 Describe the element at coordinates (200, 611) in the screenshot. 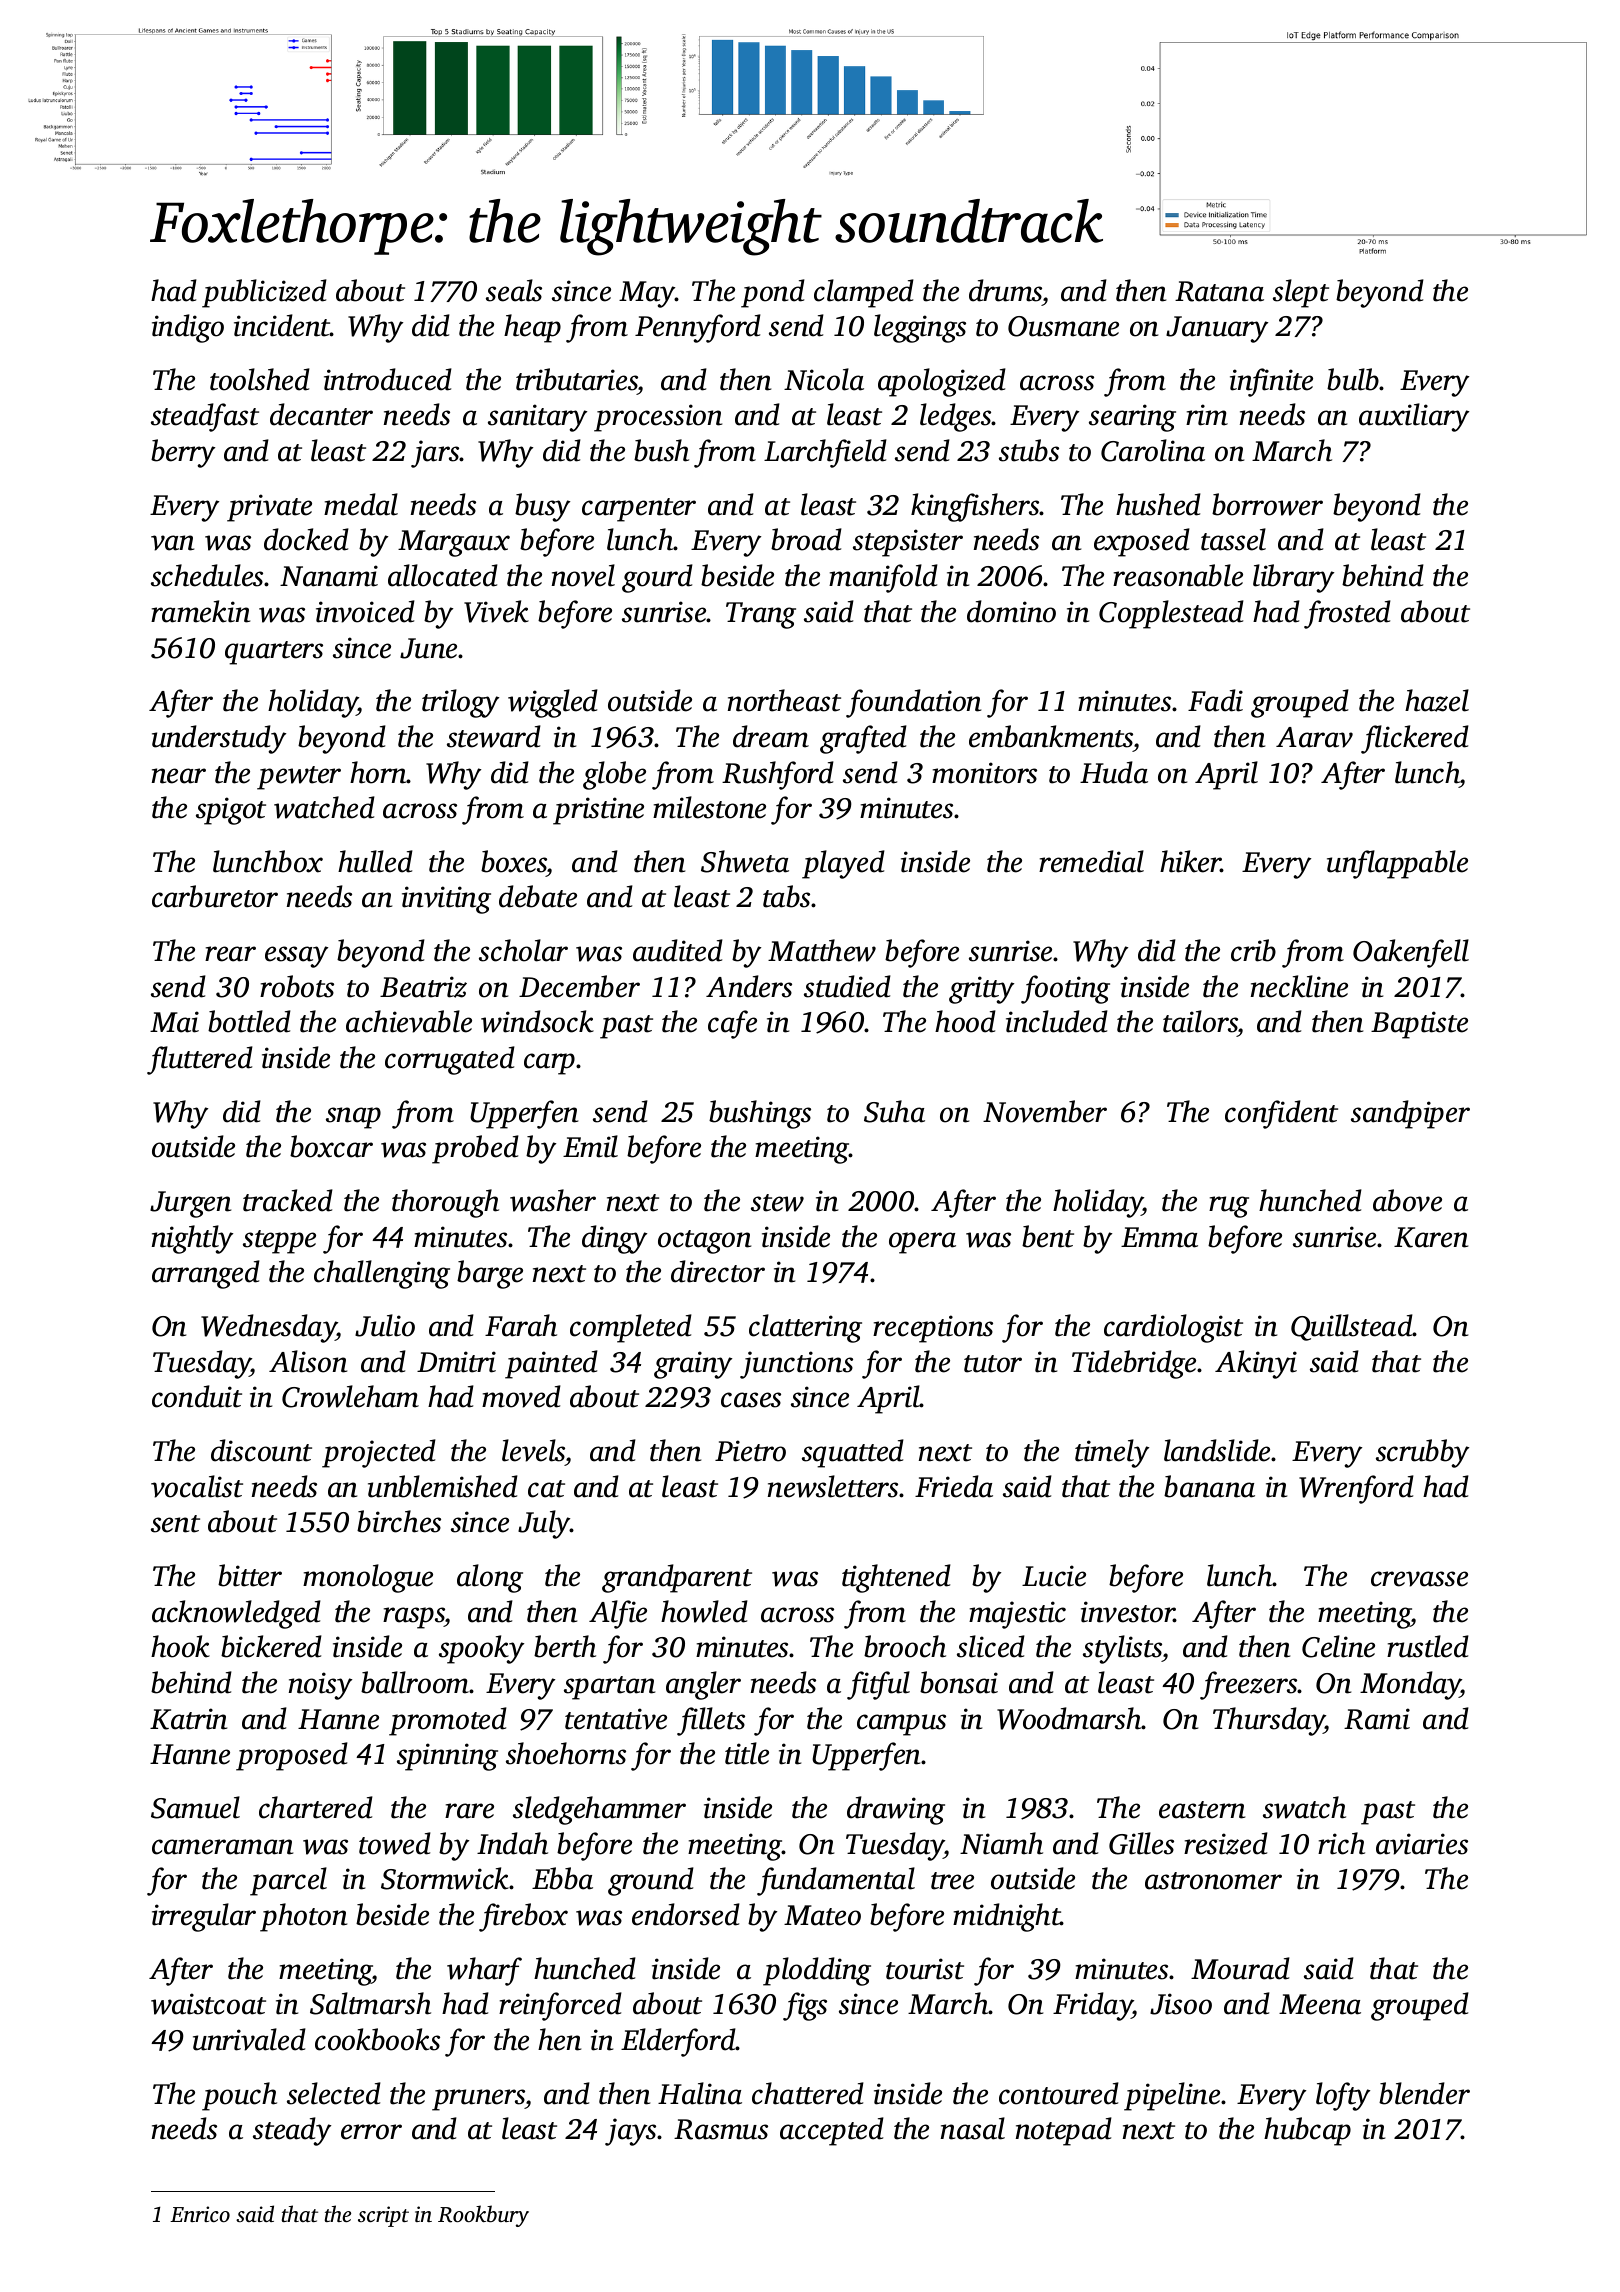

I see `ramekin` at that location.
